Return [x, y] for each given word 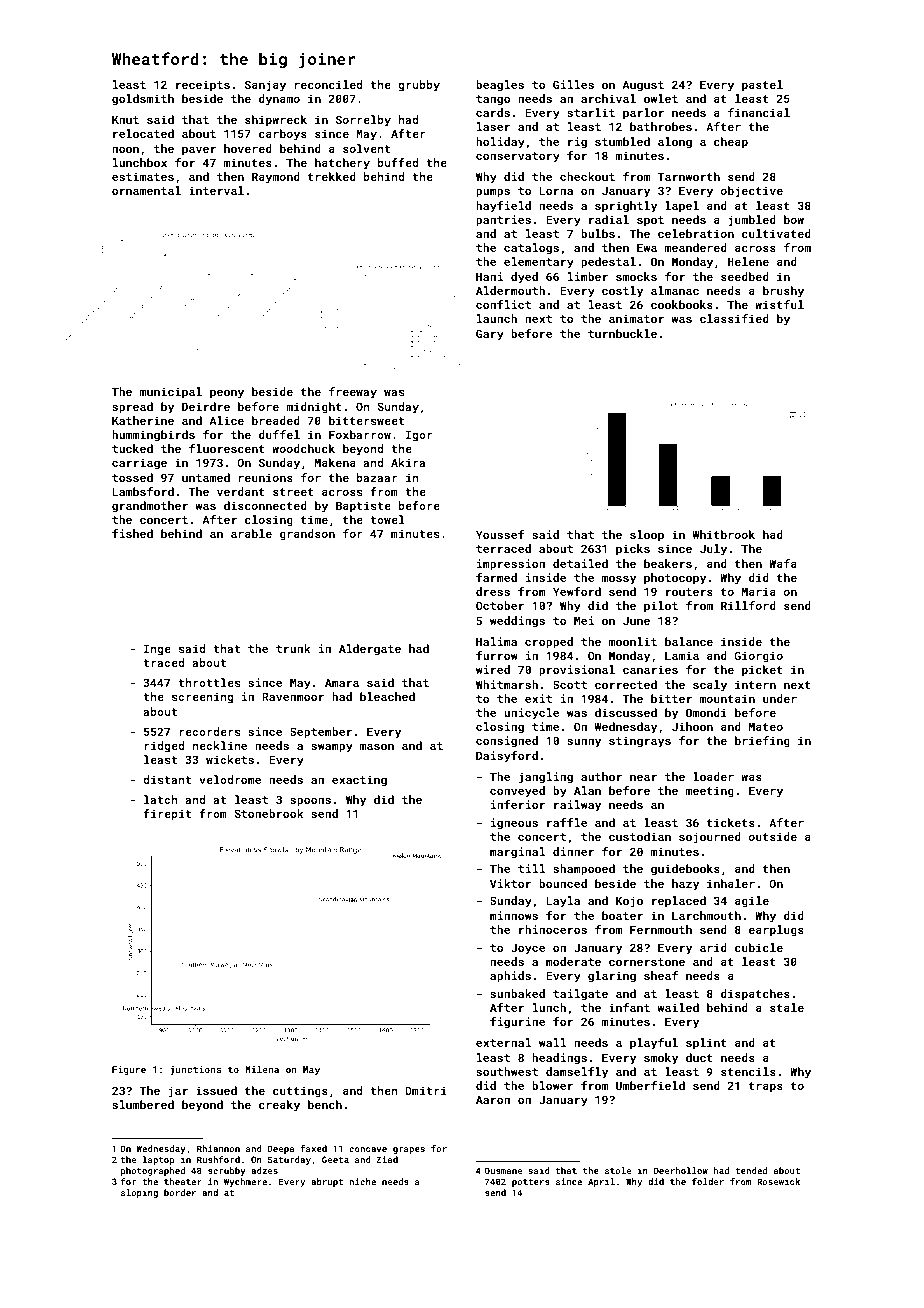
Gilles [573, 84]
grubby [419, 86]
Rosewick [778, 1181]
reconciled [328, 84]
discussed [626, 712]
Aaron [493, 1099]
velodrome [230, 779]
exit [538, 698]
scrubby [227, 1171]
